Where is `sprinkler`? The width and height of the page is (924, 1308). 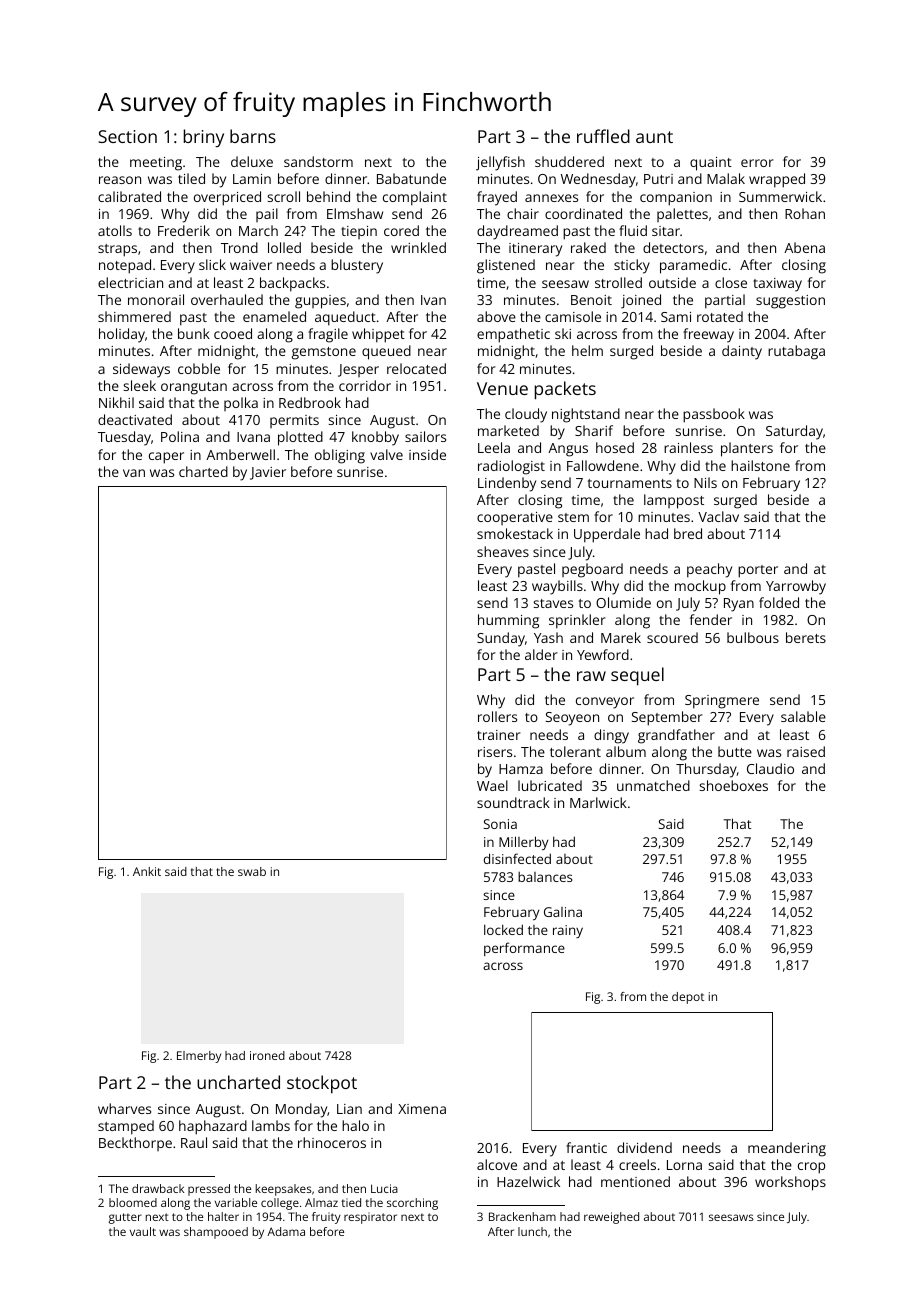 sprinkler is located at coordinates (577, 621).
